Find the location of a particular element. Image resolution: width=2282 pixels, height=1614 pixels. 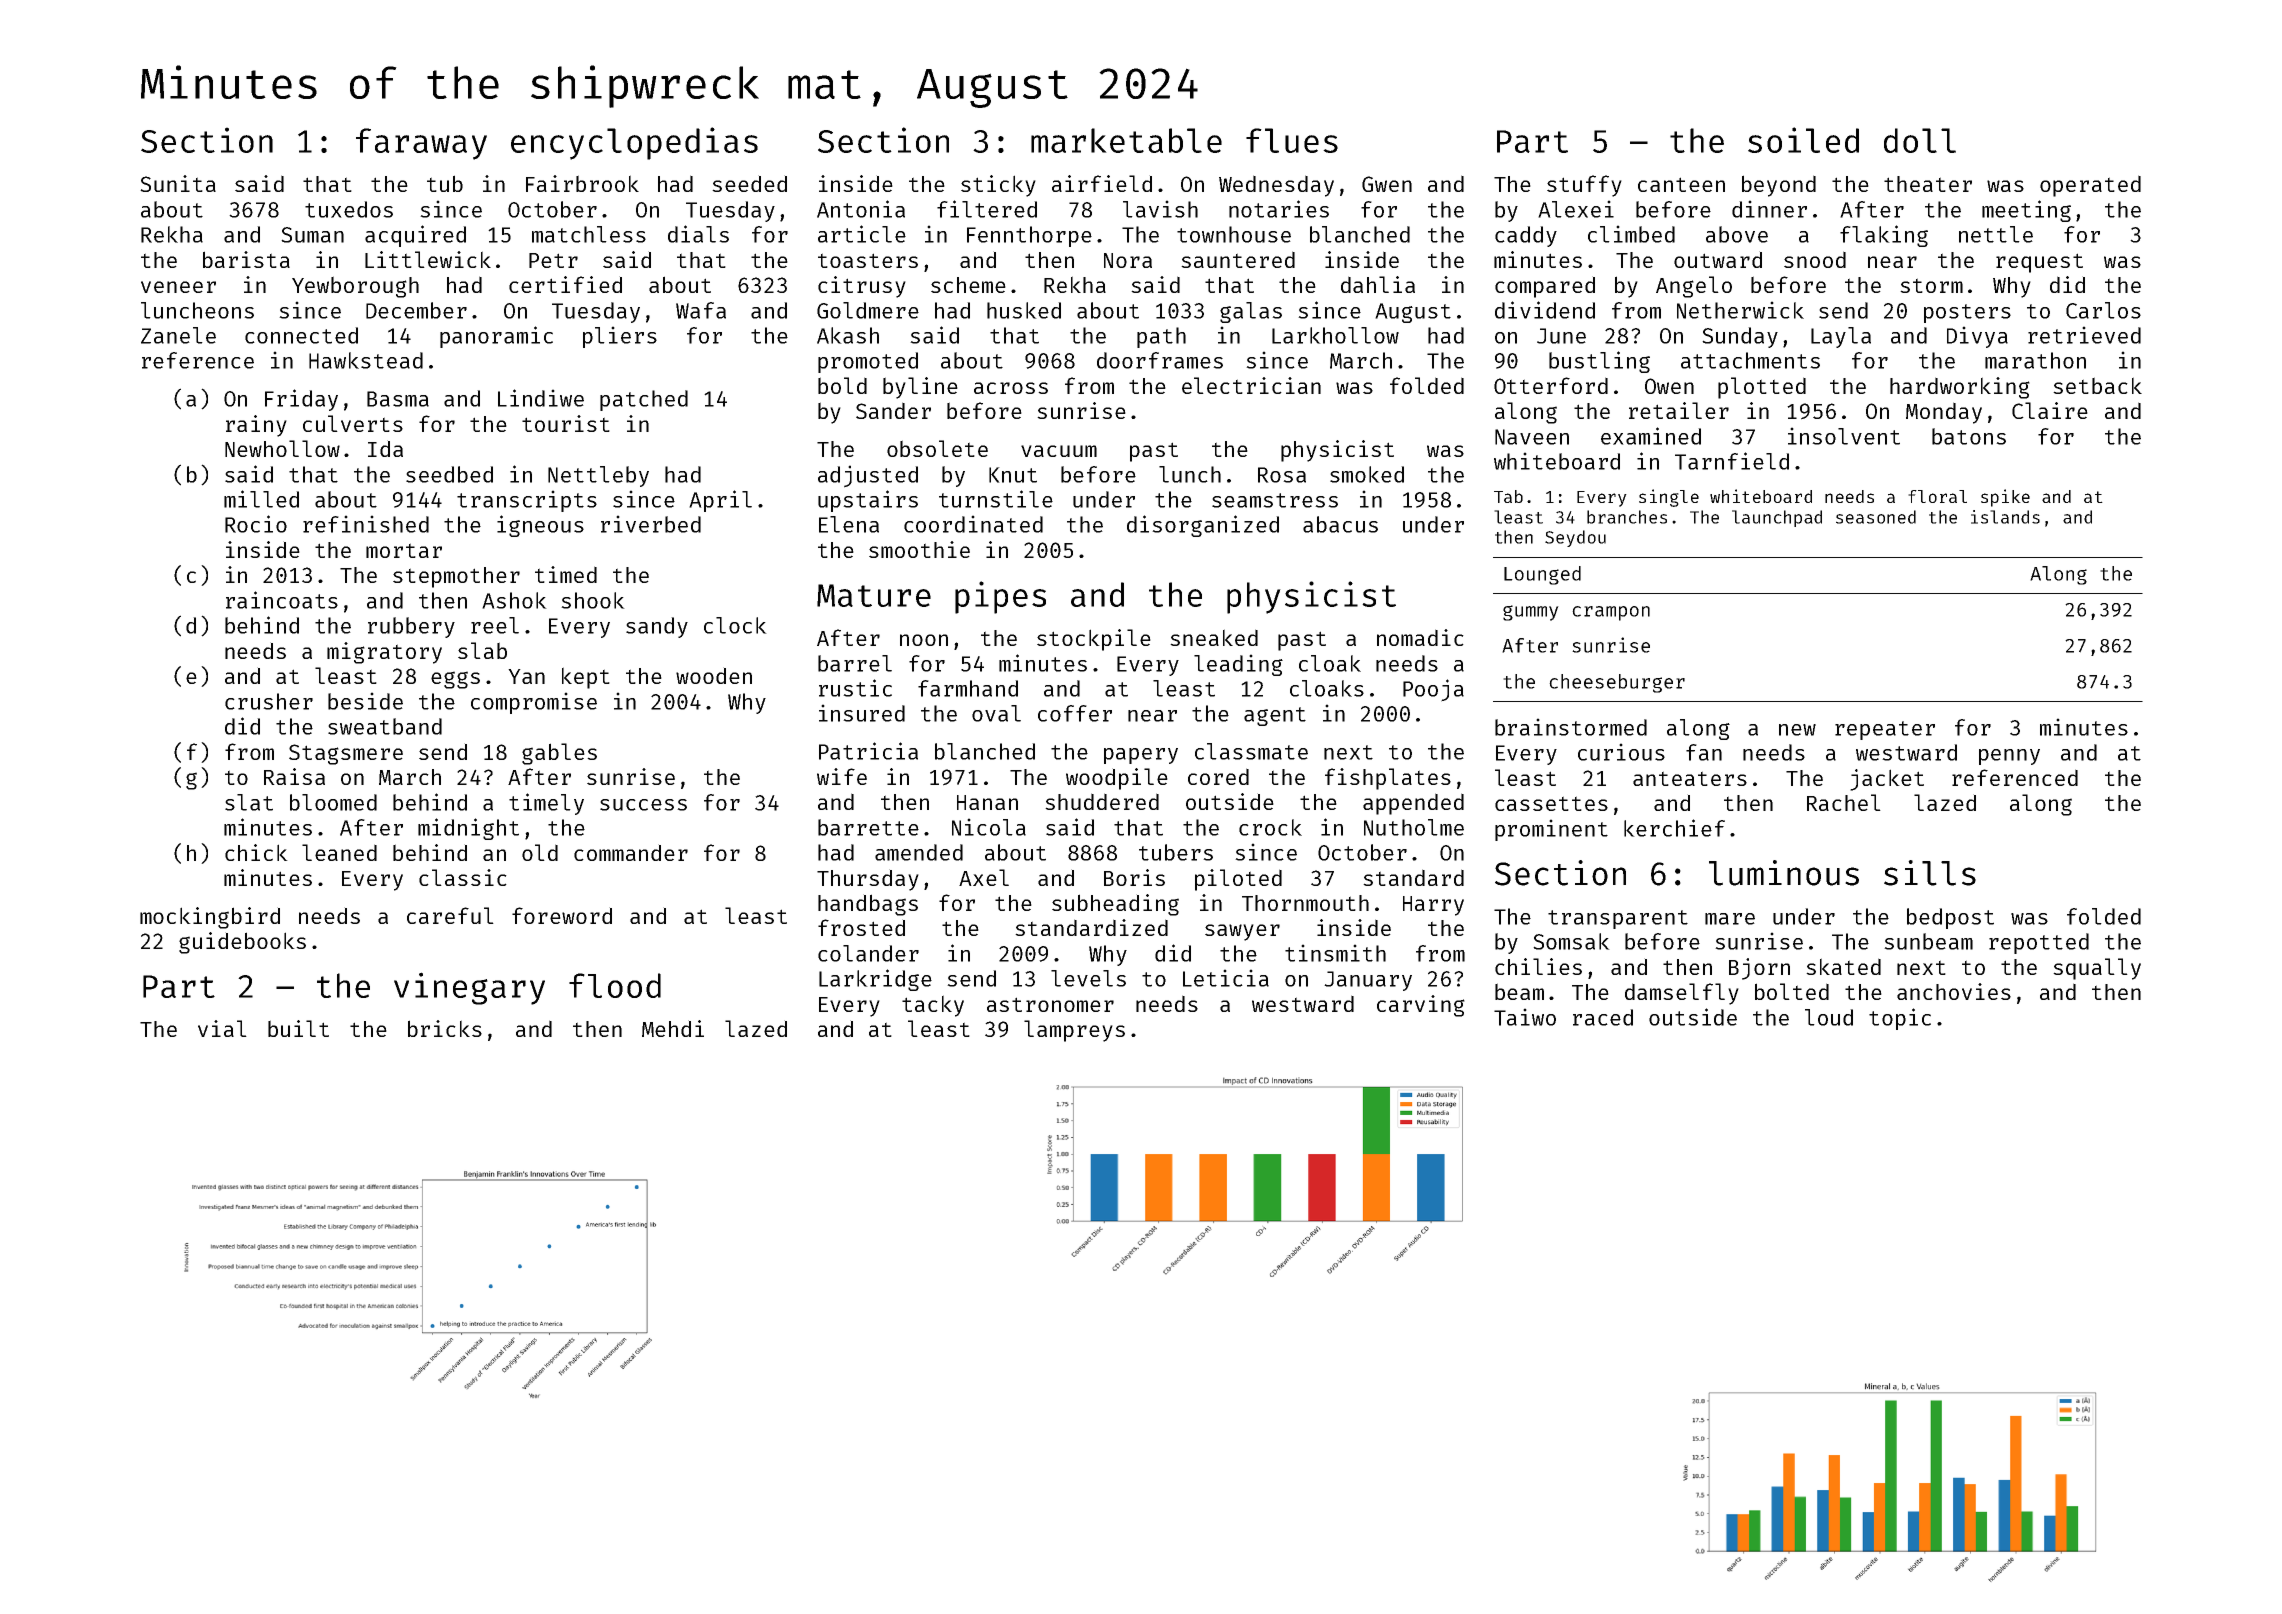

soiled is located at coordinates (1803, 140).
